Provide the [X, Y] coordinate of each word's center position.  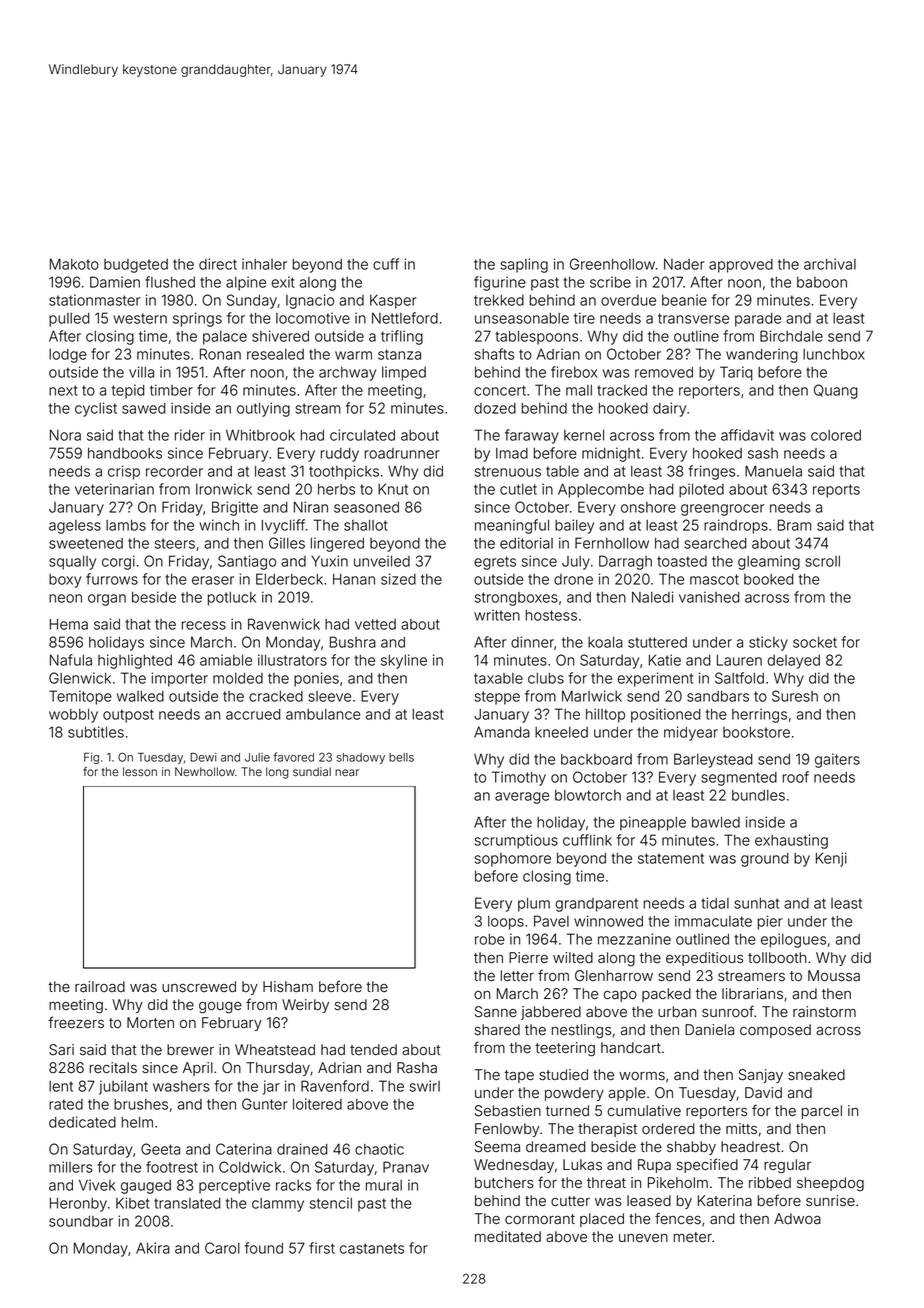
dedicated [82, 1122]
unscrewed [199, 987]
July [576, 563]
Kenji [831, 859]
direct [218, 264]
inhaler [264, 264]
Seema [497, 1147]
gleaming [769, 562]
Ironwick [224, 489]
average [522, 798]
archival [830, 264]
